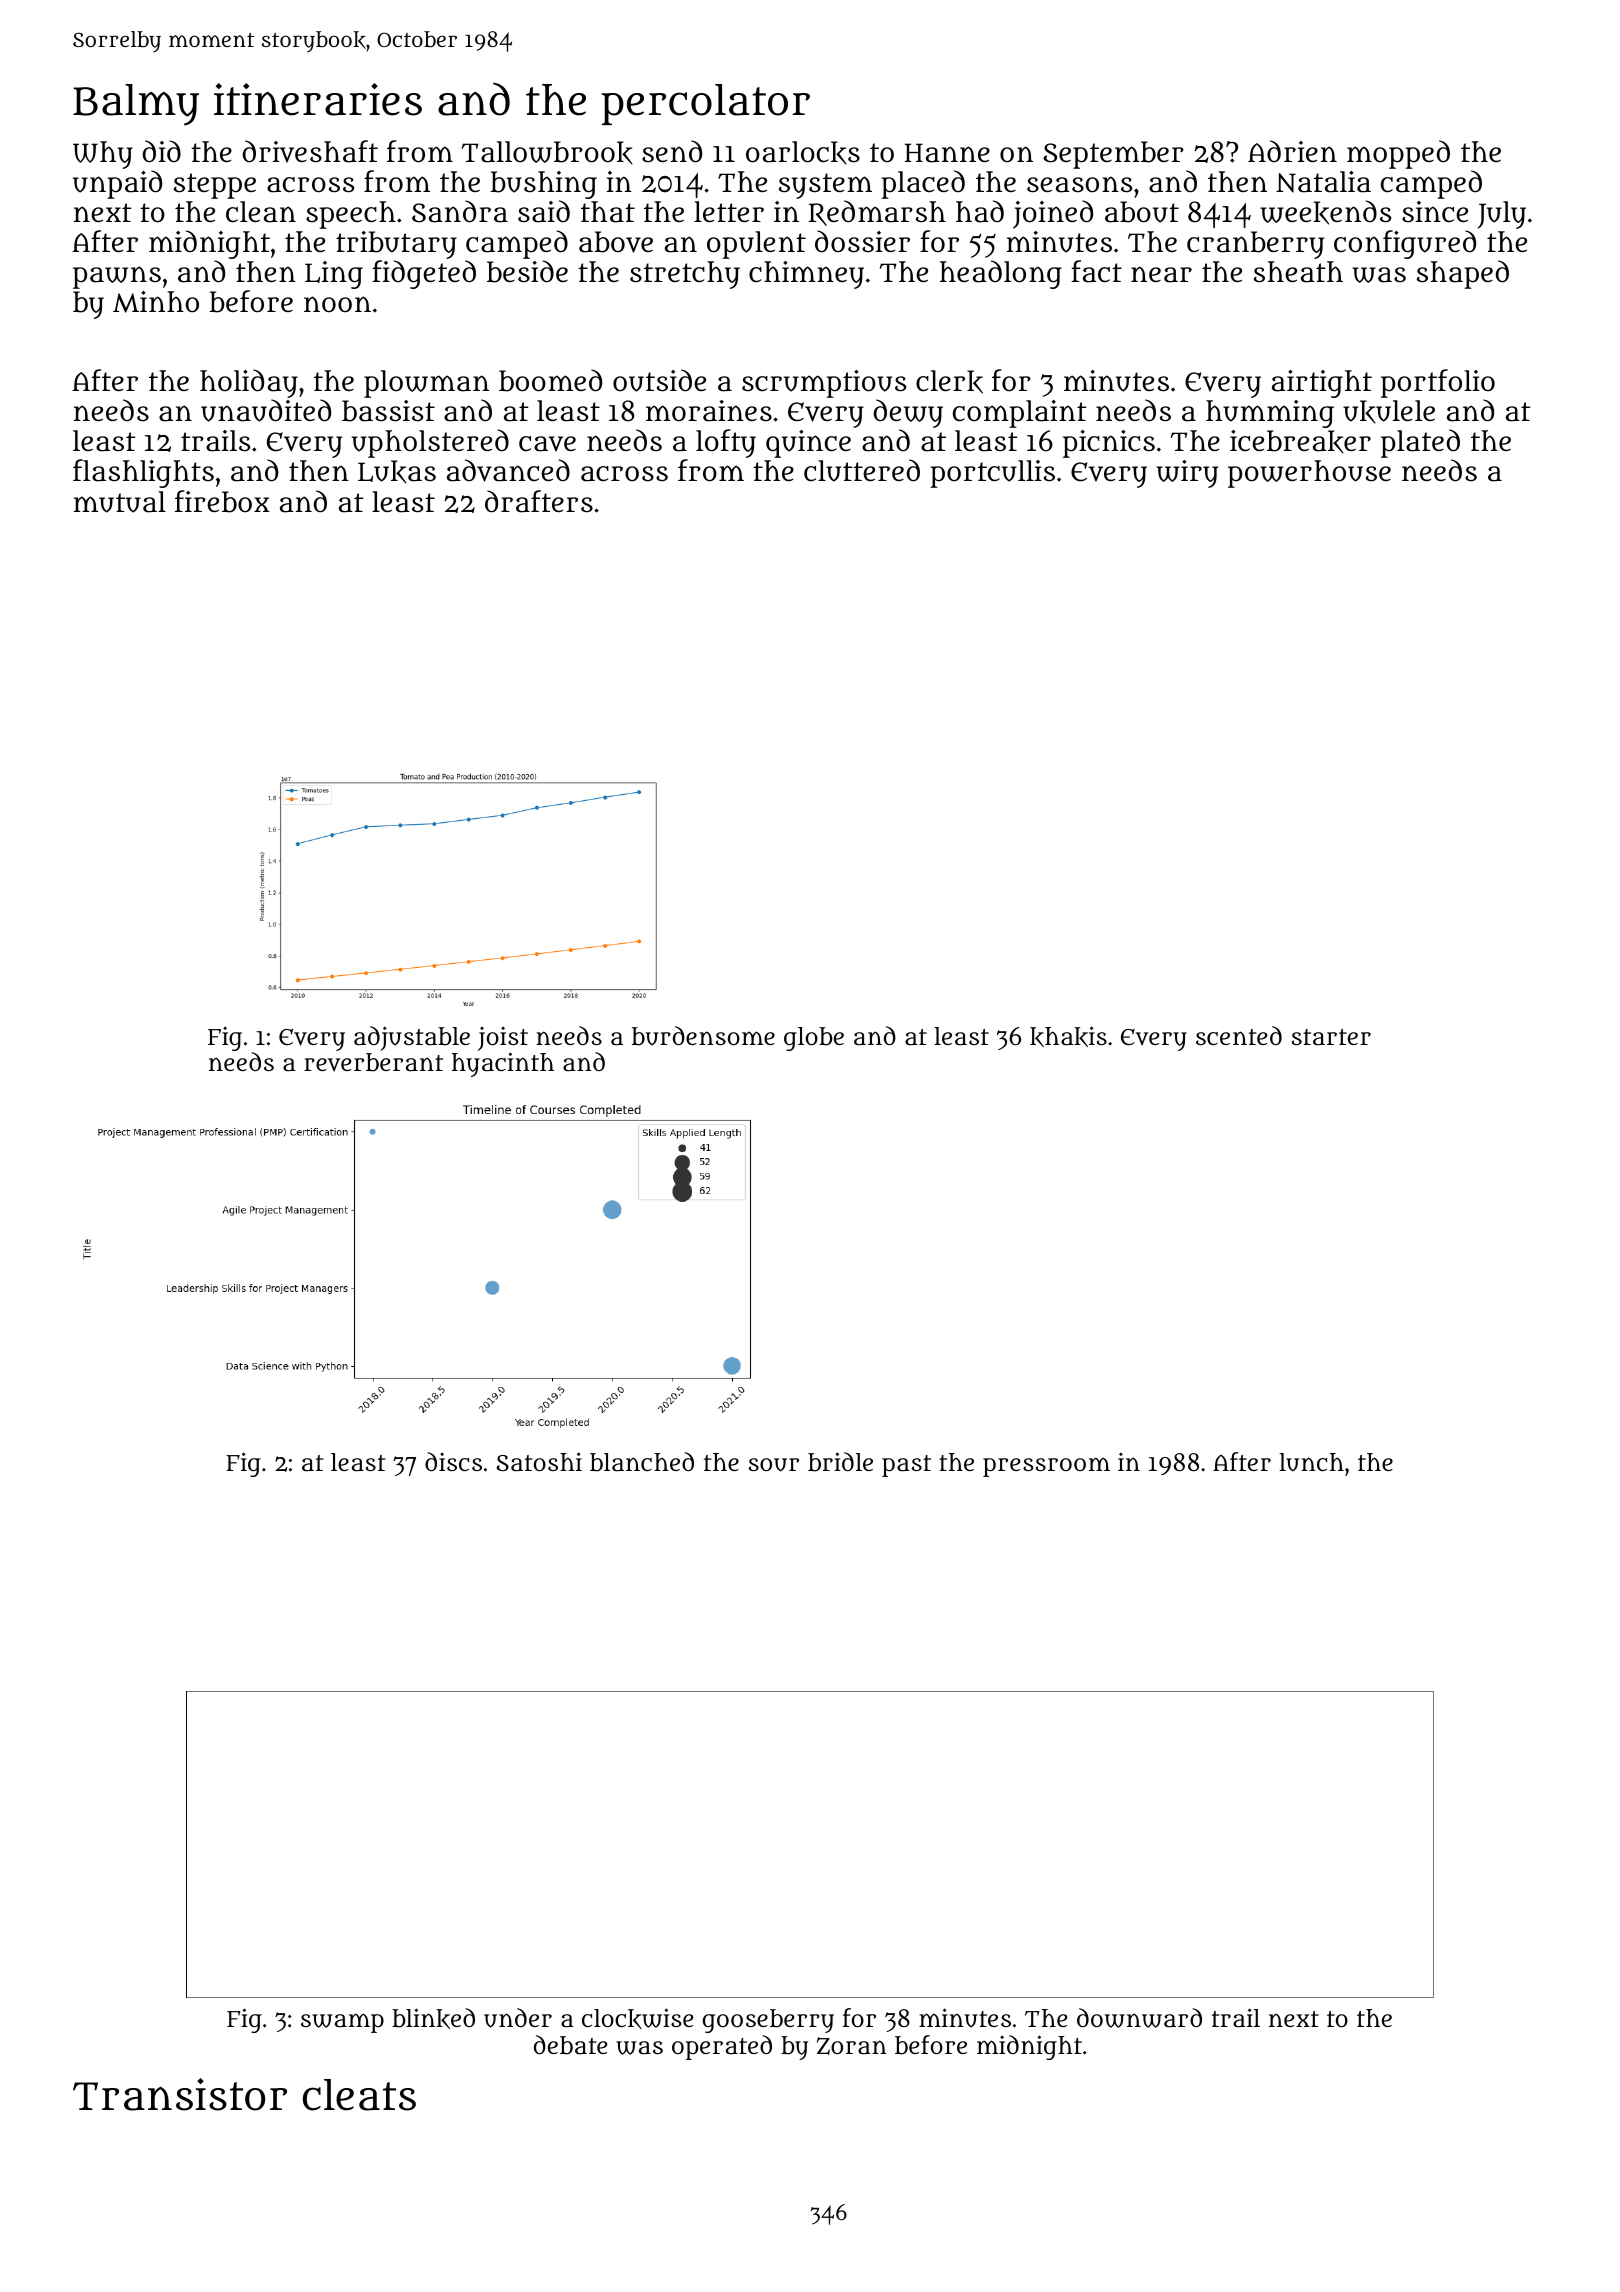  I want to click on adjustable, so click(412, 1038).
